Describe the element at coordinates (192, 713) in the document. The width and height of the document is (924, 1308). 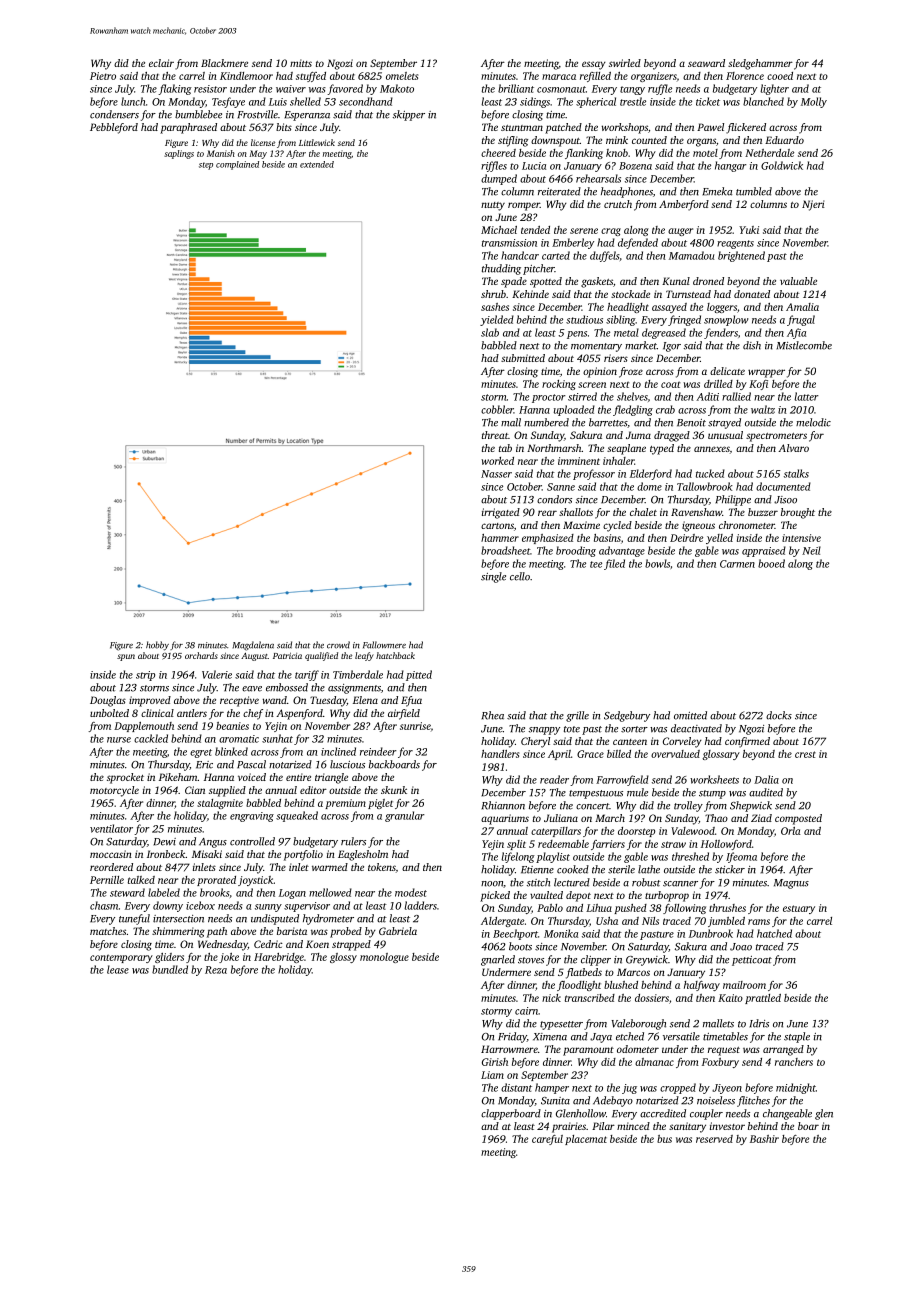
I see `antlers` at that location.
